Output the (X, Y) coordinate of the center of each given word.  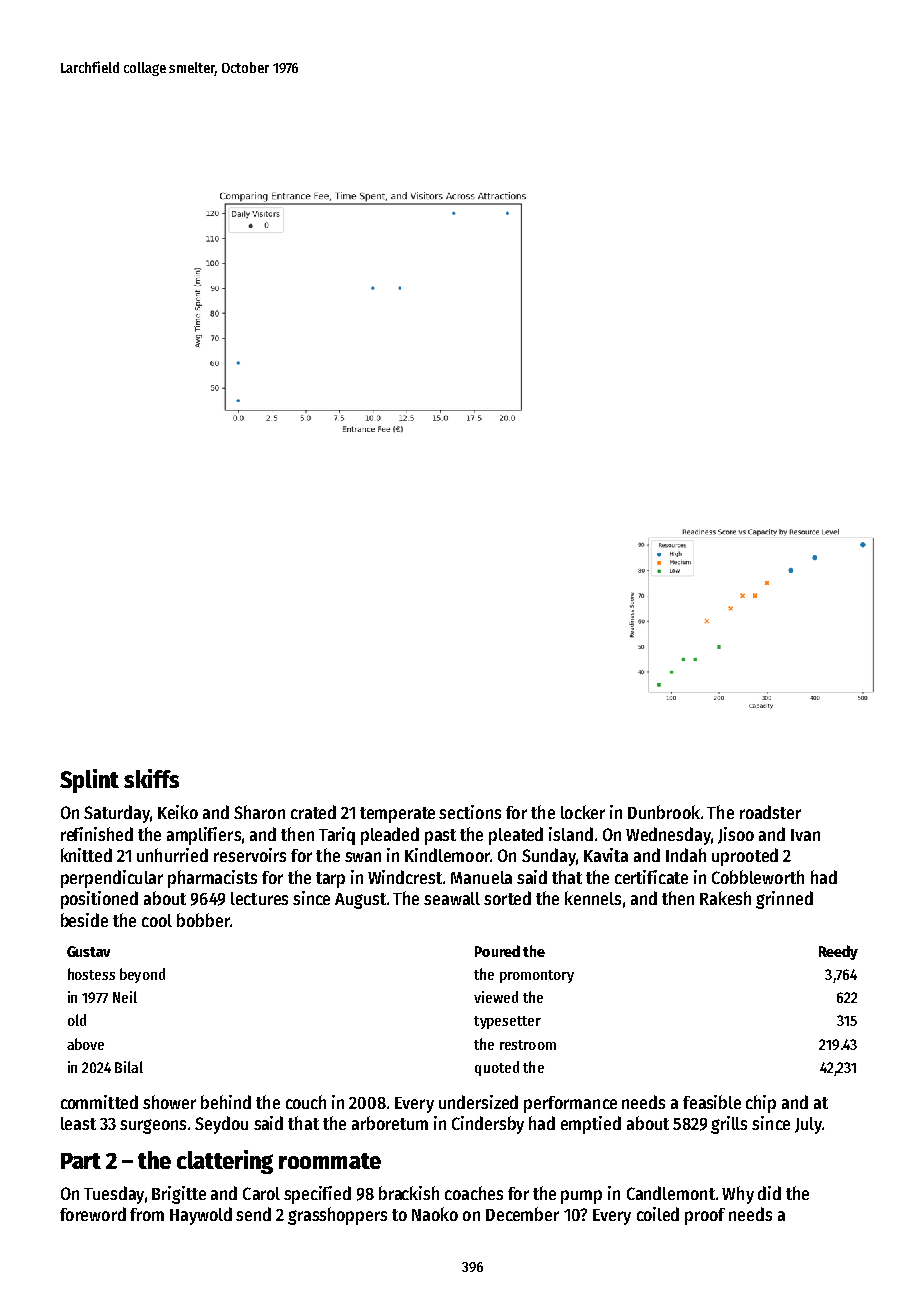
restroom (528, 1045)
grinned (784, 900)
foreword (93, 1214)
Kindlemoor (447, 855)
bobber (203, 920)
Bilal (129, 1067)
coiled (658, 1214)
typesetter (507, 1022)
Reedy (838, 952)
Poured (497, 951)
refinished (97, 834)
